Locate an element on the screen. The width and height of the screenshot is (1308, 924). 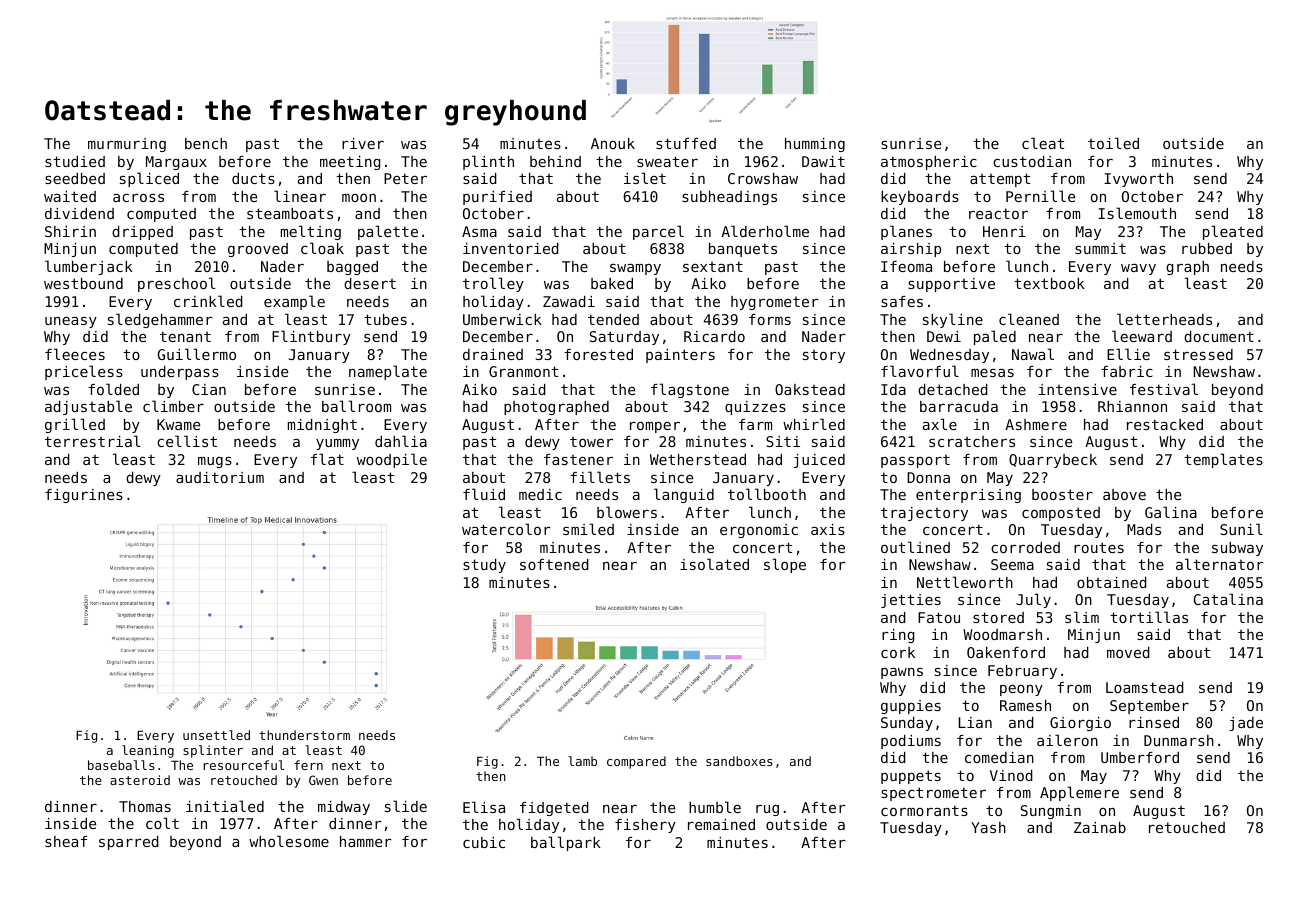
subheadings is located at coordinates (729, 198).
